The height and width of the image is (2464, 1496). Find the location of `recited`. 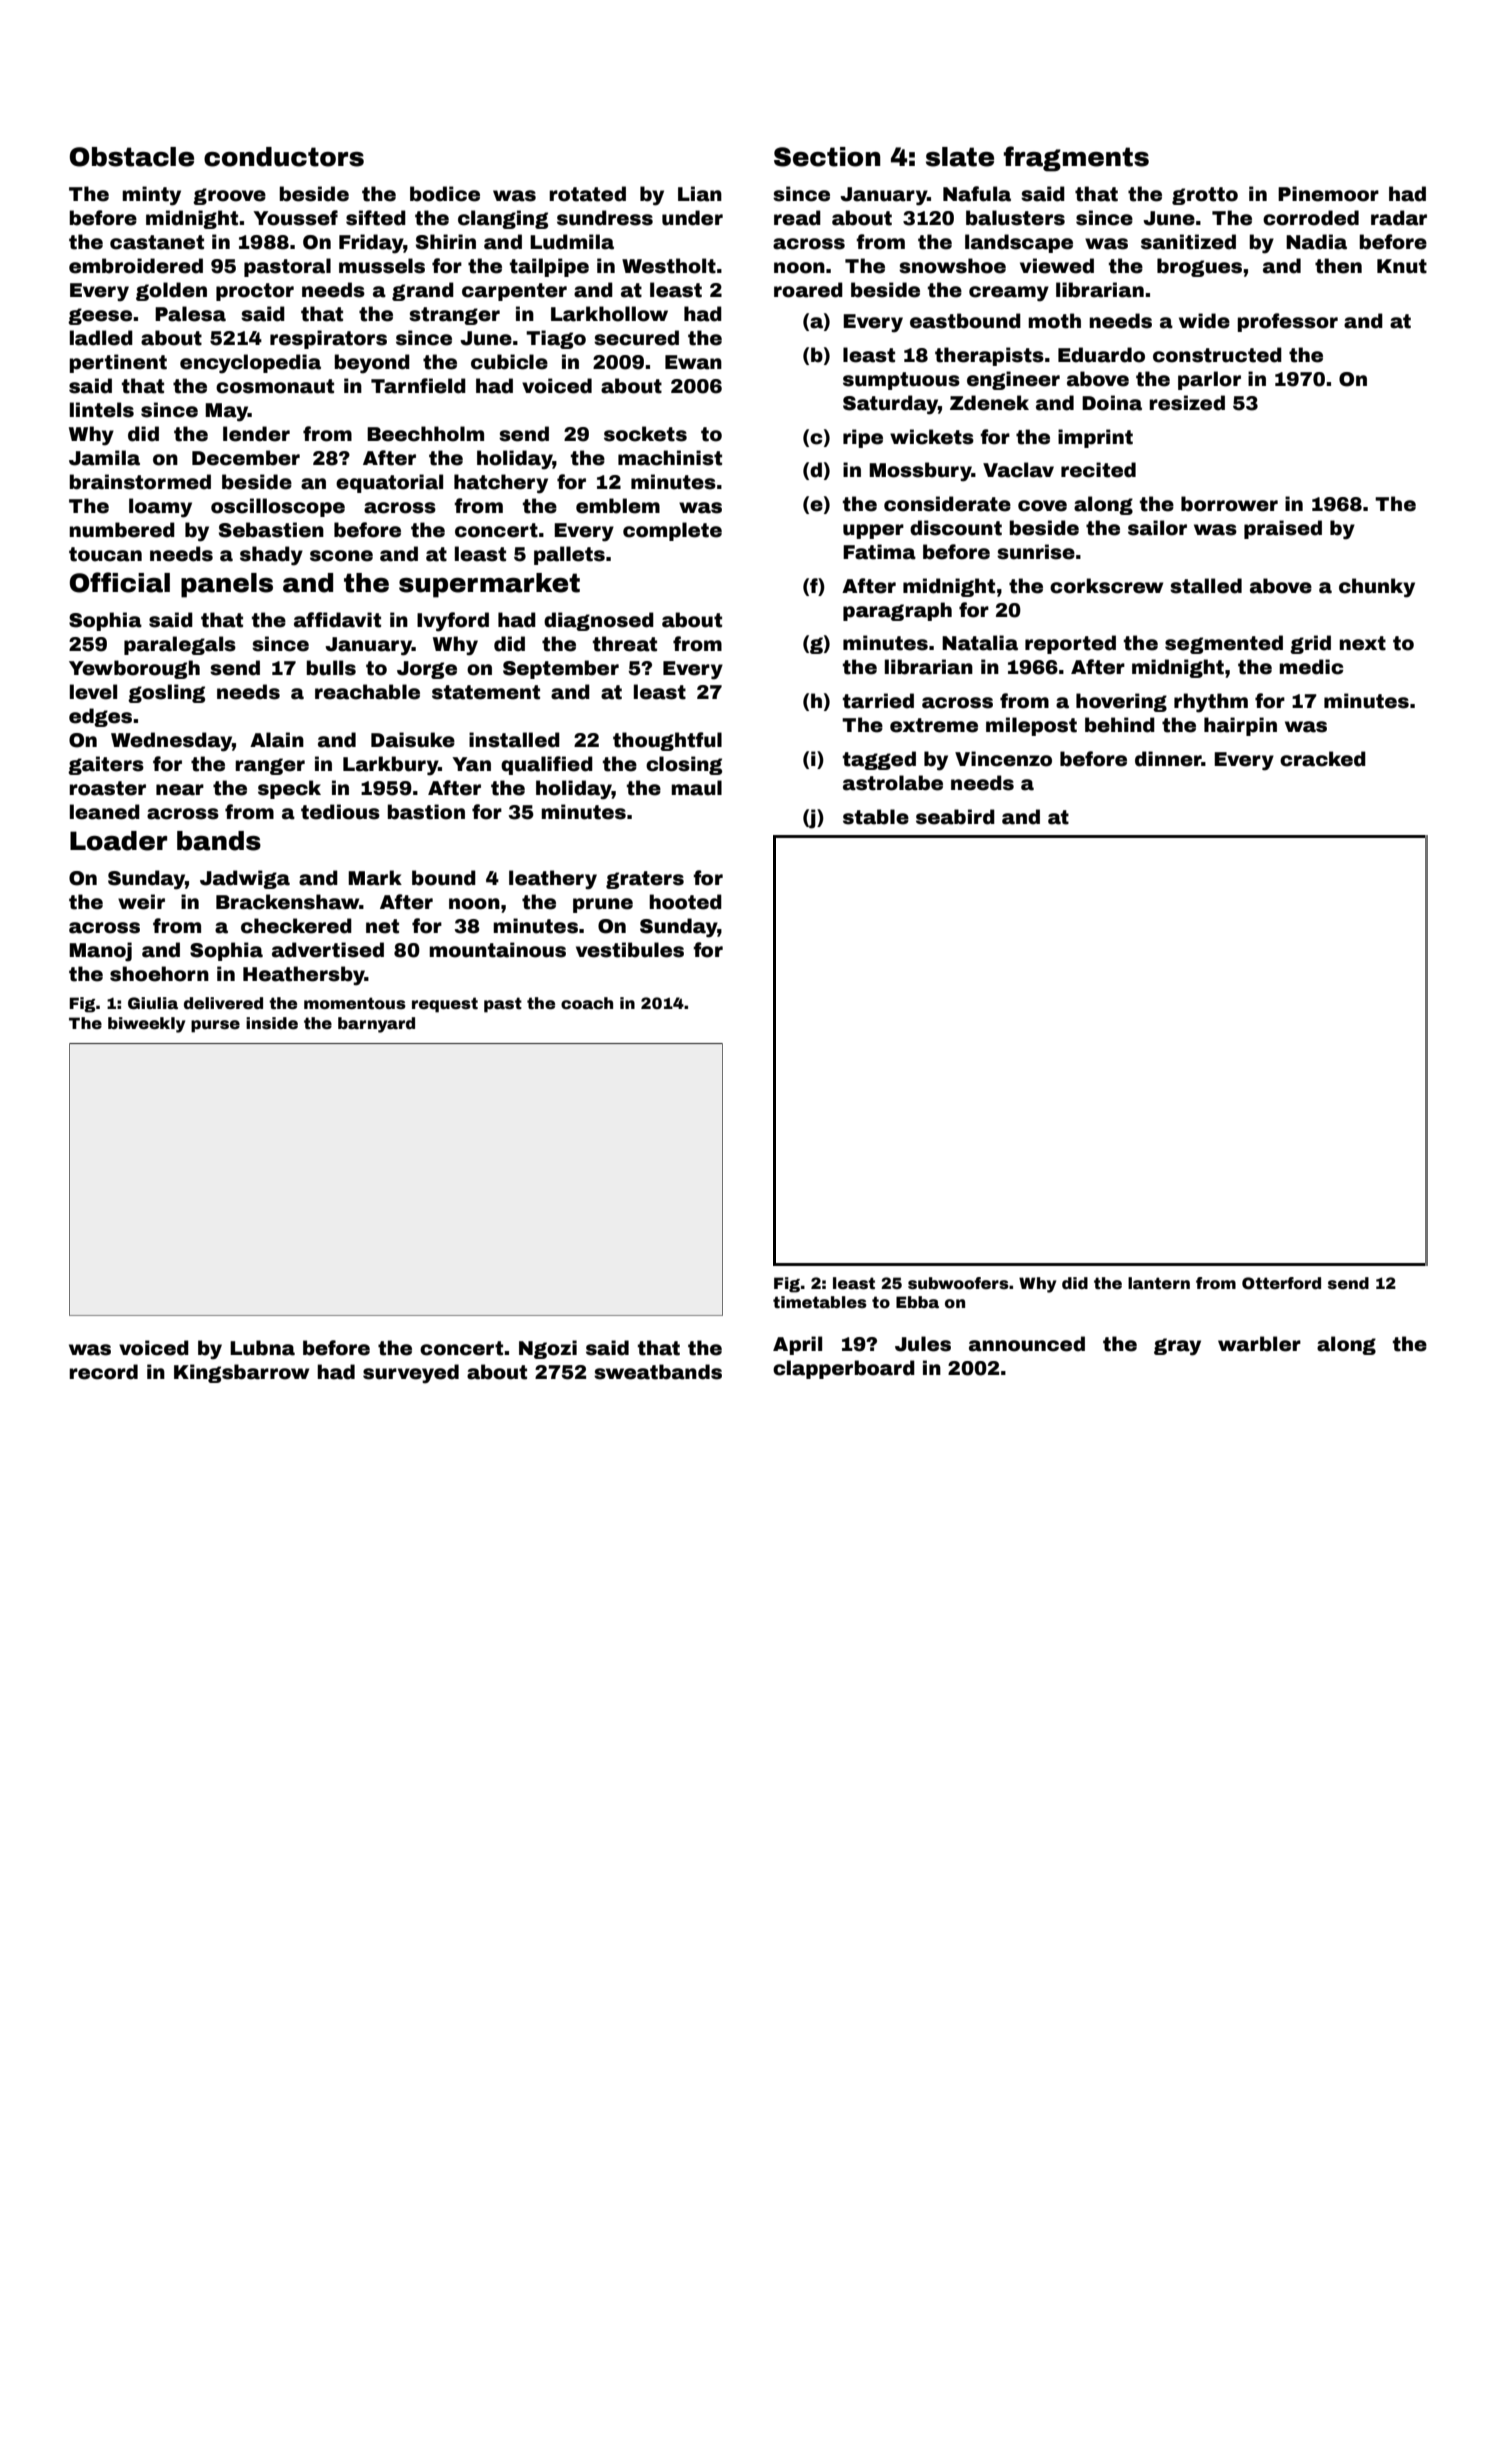

recited is located at coordinates (1098, 470).
